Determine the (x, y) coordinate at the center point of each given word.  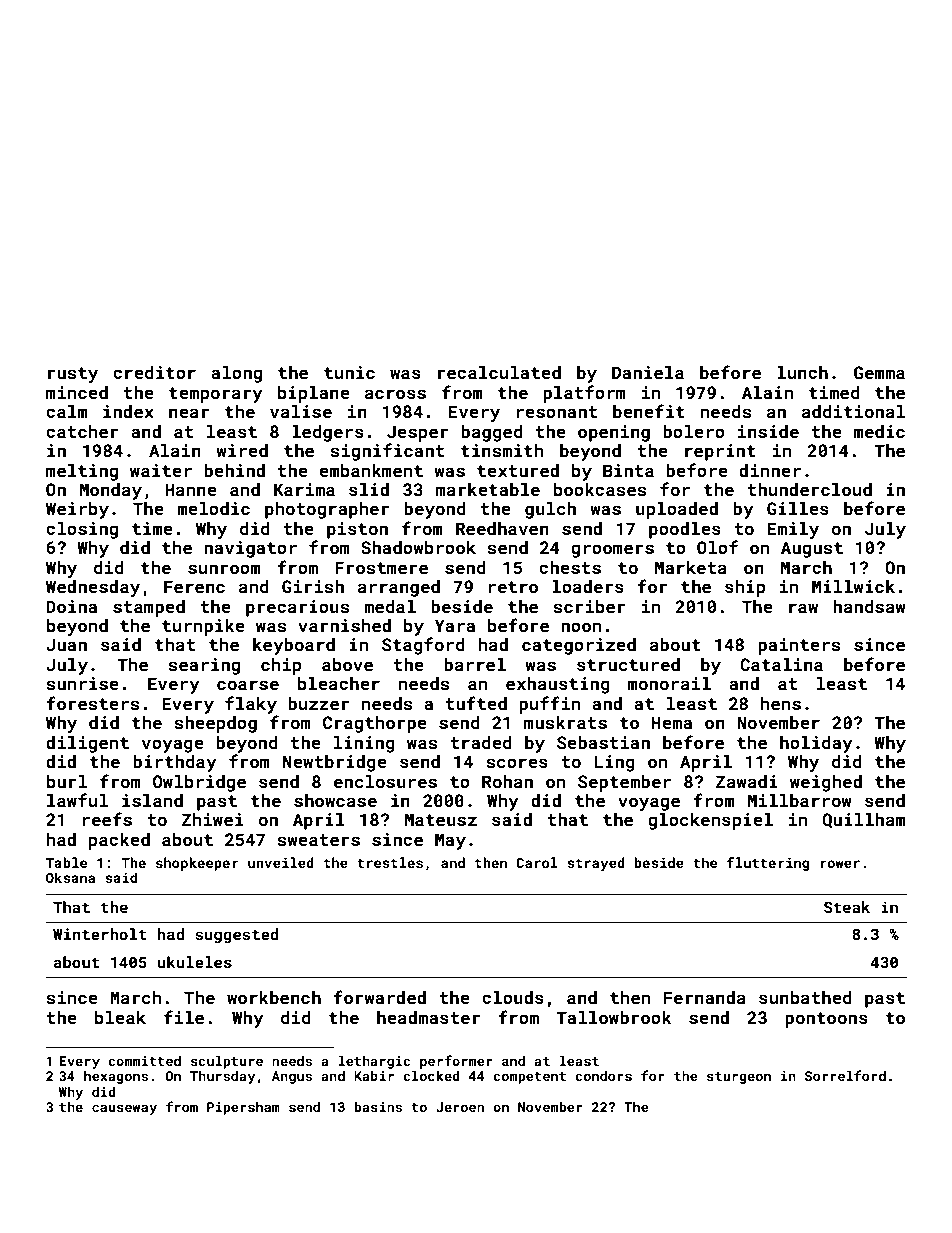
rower (840, 864)
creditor (154, 372)
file (184, 1017)
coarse (248, 685)
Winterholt (100, 934)
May (450, 841)
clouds (513, 997)
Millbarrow (800, 800)
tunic (349, 372)
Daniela (648, 372)
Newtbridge (335, 763)
